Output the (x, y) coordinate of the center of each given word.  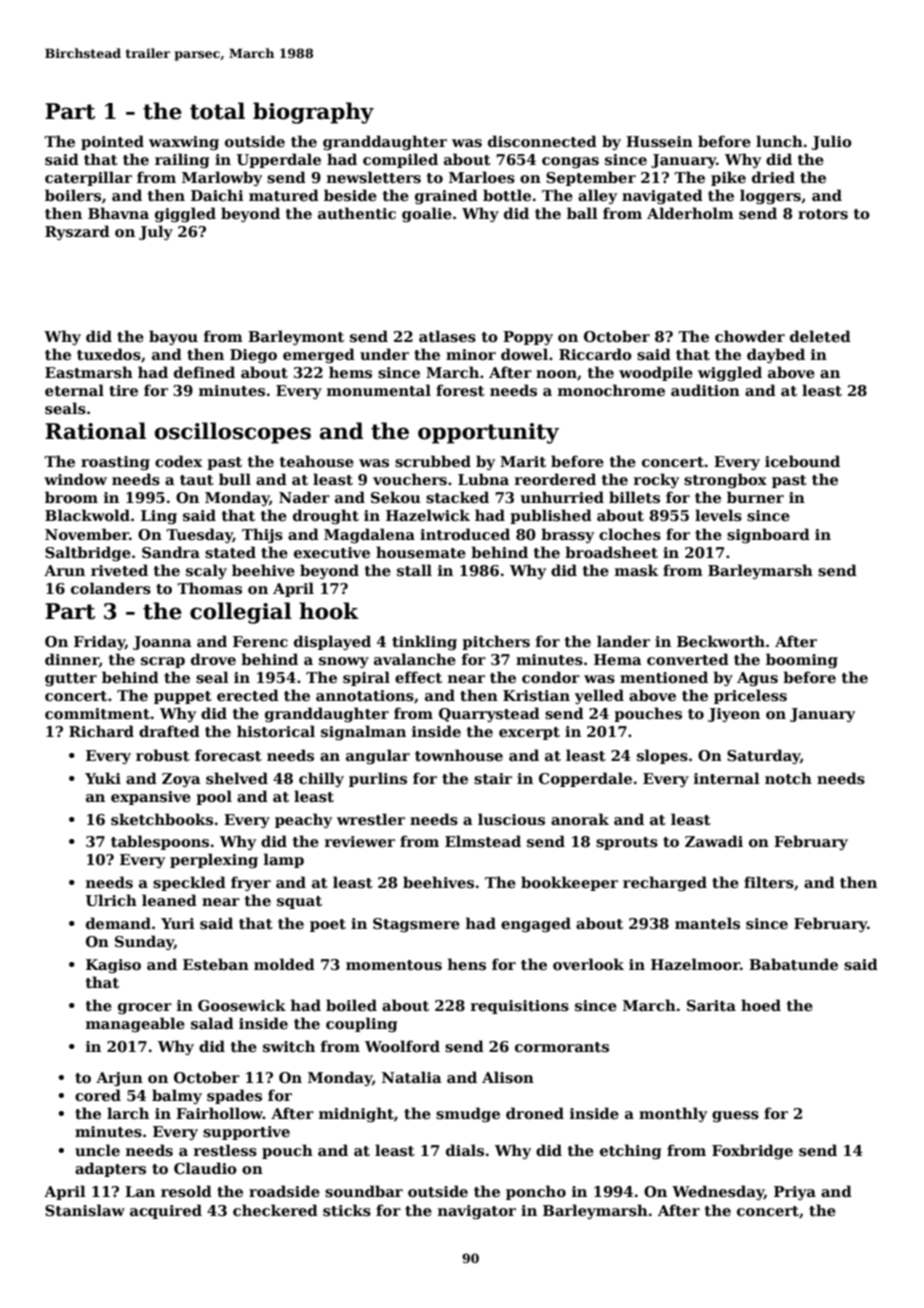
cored (98, 1095)
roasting (115, 463)
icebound (802, 461)
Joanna (162, 643)
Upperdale (279, 160)
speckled (189, 883)
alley (597, 196)
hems (350, 372)
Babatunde (793, 964)
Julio (832, 142)
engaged (536, 924)
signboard (768, 535)
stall (414, 570)
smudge (468, 1114)
